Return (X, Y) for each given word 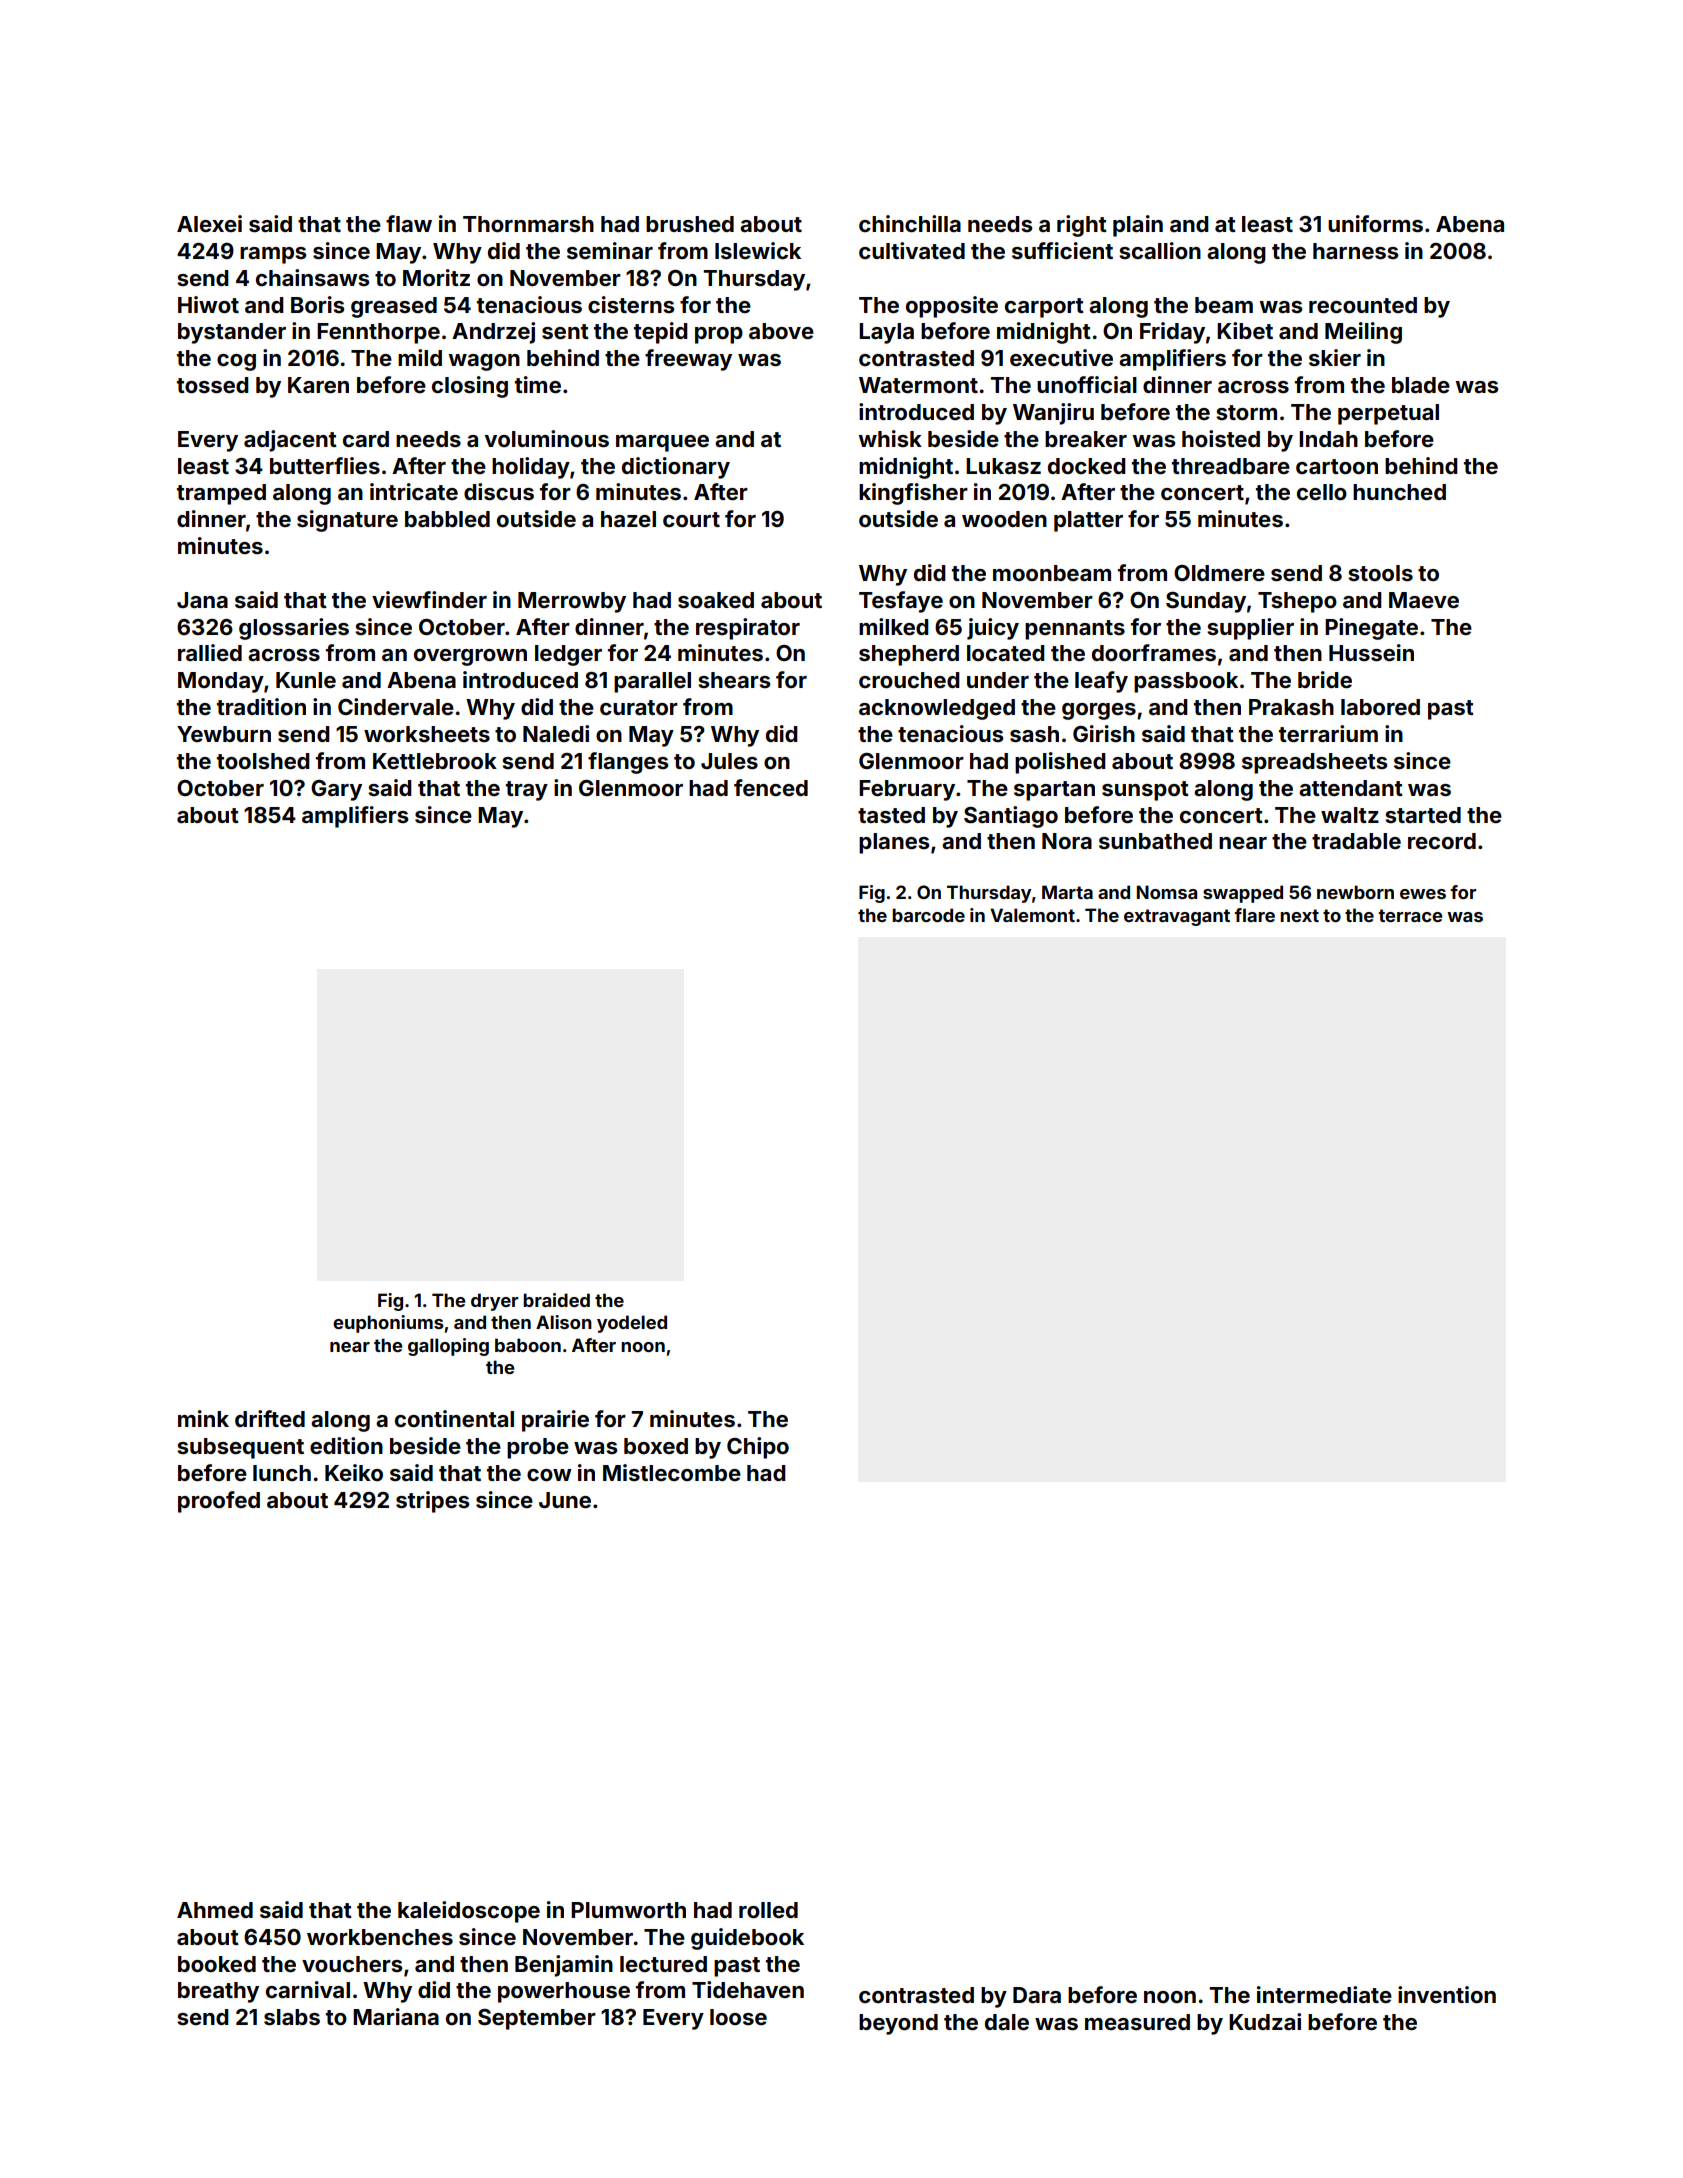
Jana (202, 600)
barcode (928, 915)
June (565, 1500)
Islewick (758, 250)
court (691, 519)
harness (1355, 251)
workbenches (380, 1937)
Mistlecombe (672, 1472)
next (1299, 915)
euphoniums (388, 1324)
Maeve (1424, 600)
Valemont (1032, 915)
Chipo (758, 1448)
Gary (336, 790)
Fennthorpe (378, 333)
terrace (1410, 915)
